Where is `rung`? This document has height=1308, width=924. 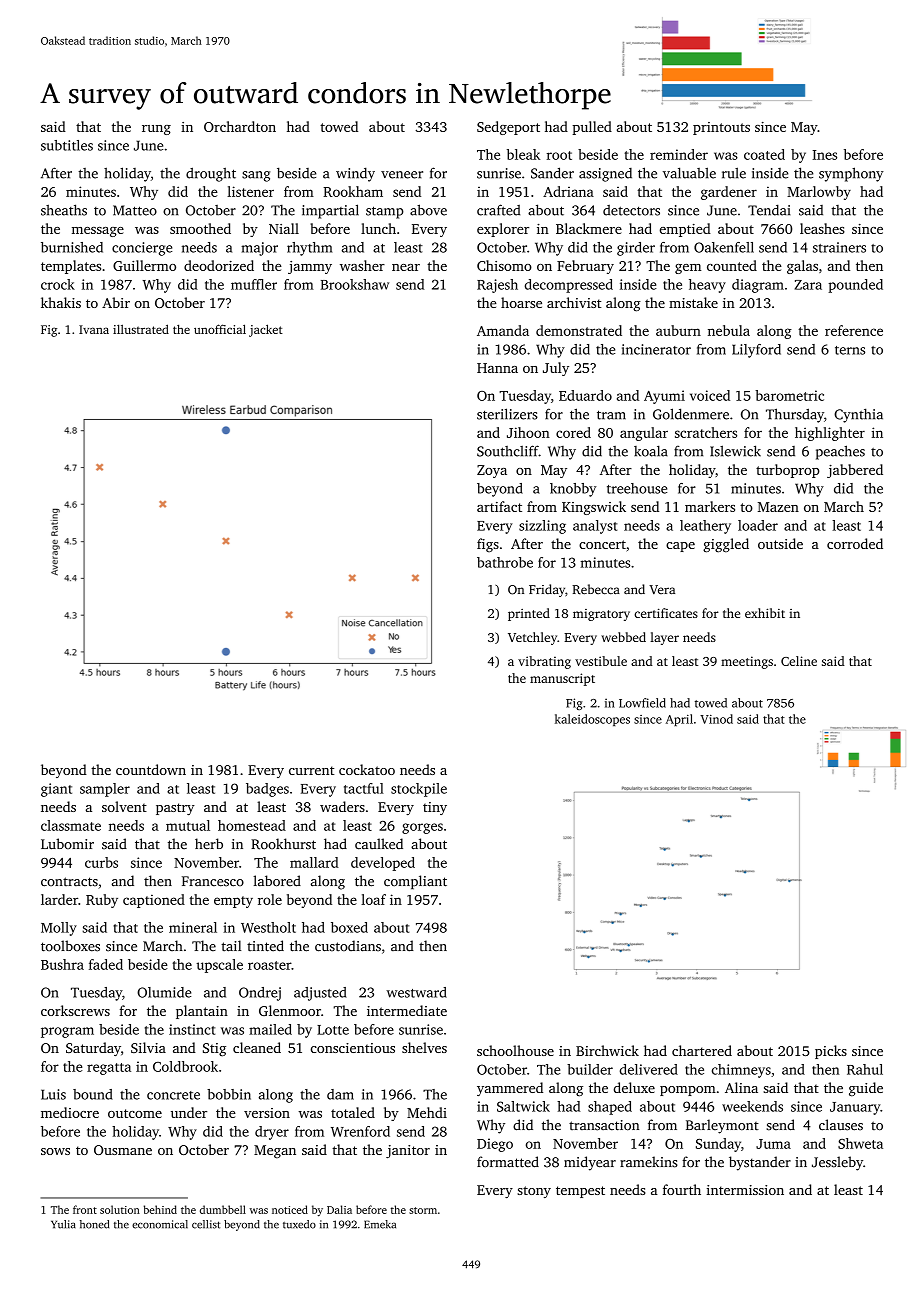 rung is located at coordinates (156, 130).
